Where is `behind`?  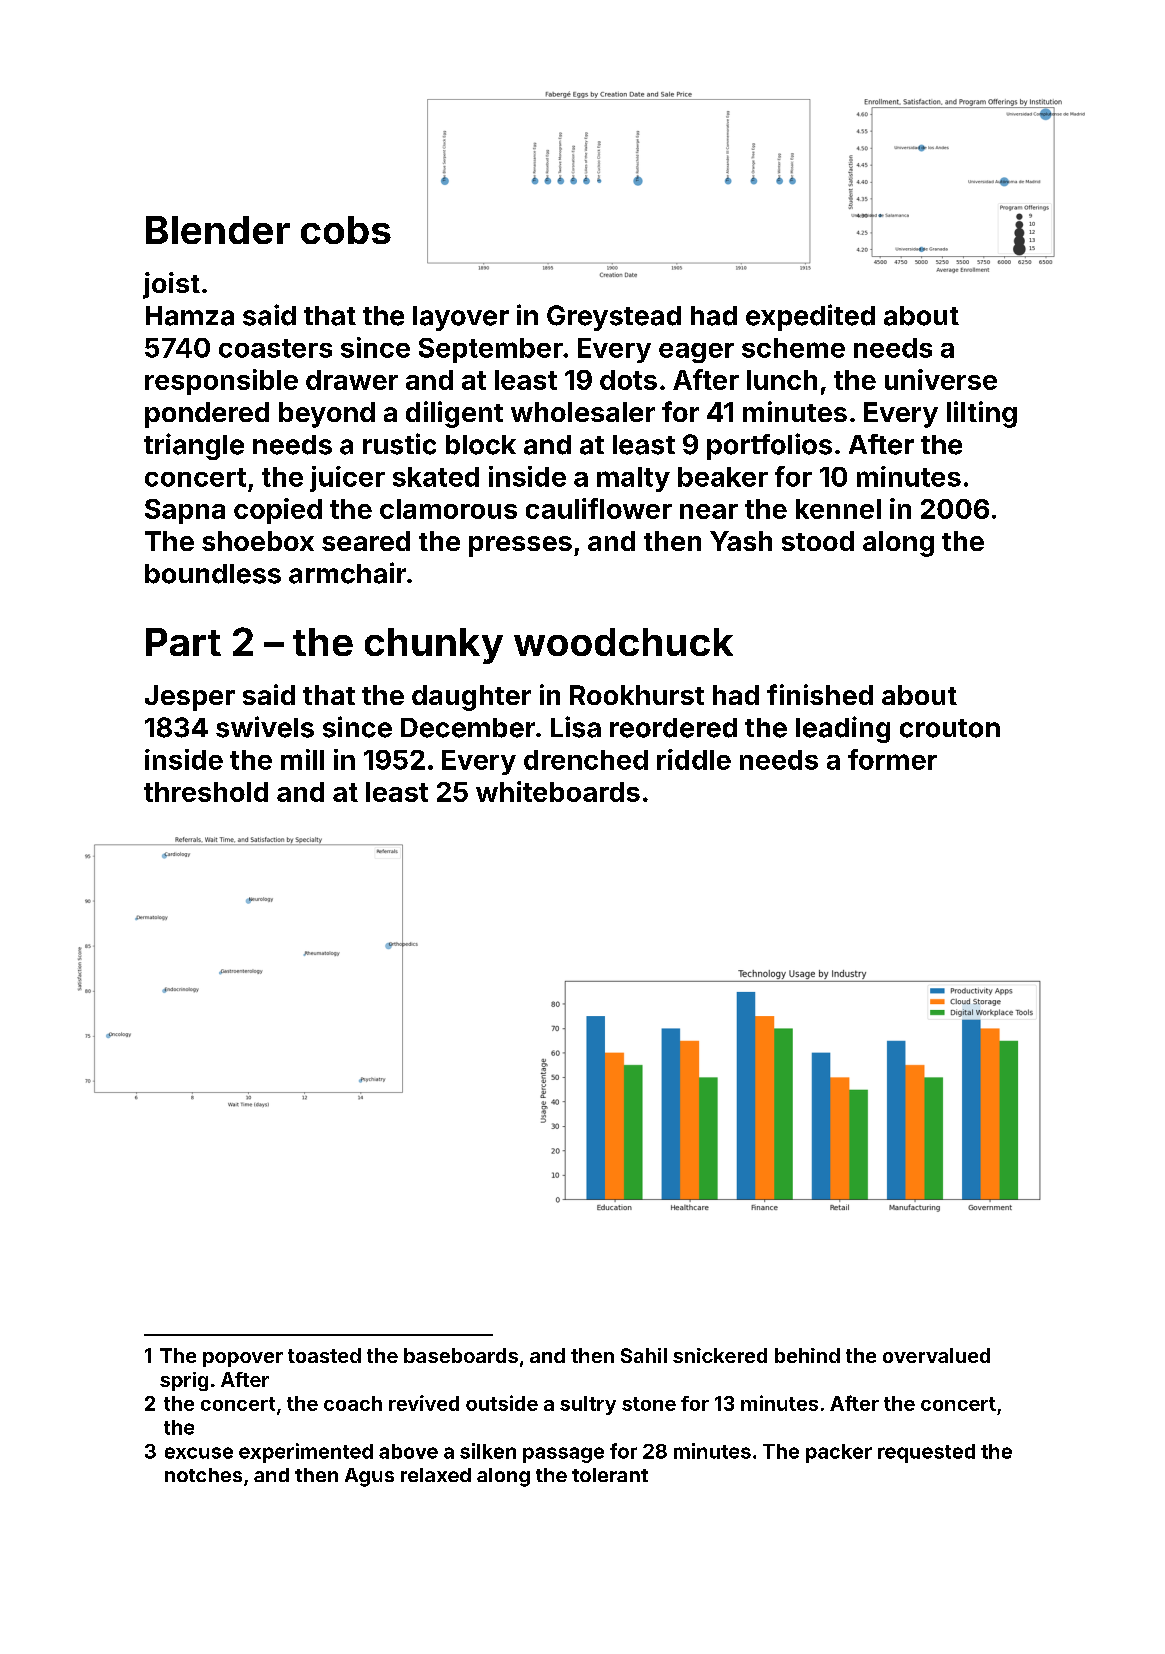 behind is located at coordinates (807, 1355).
